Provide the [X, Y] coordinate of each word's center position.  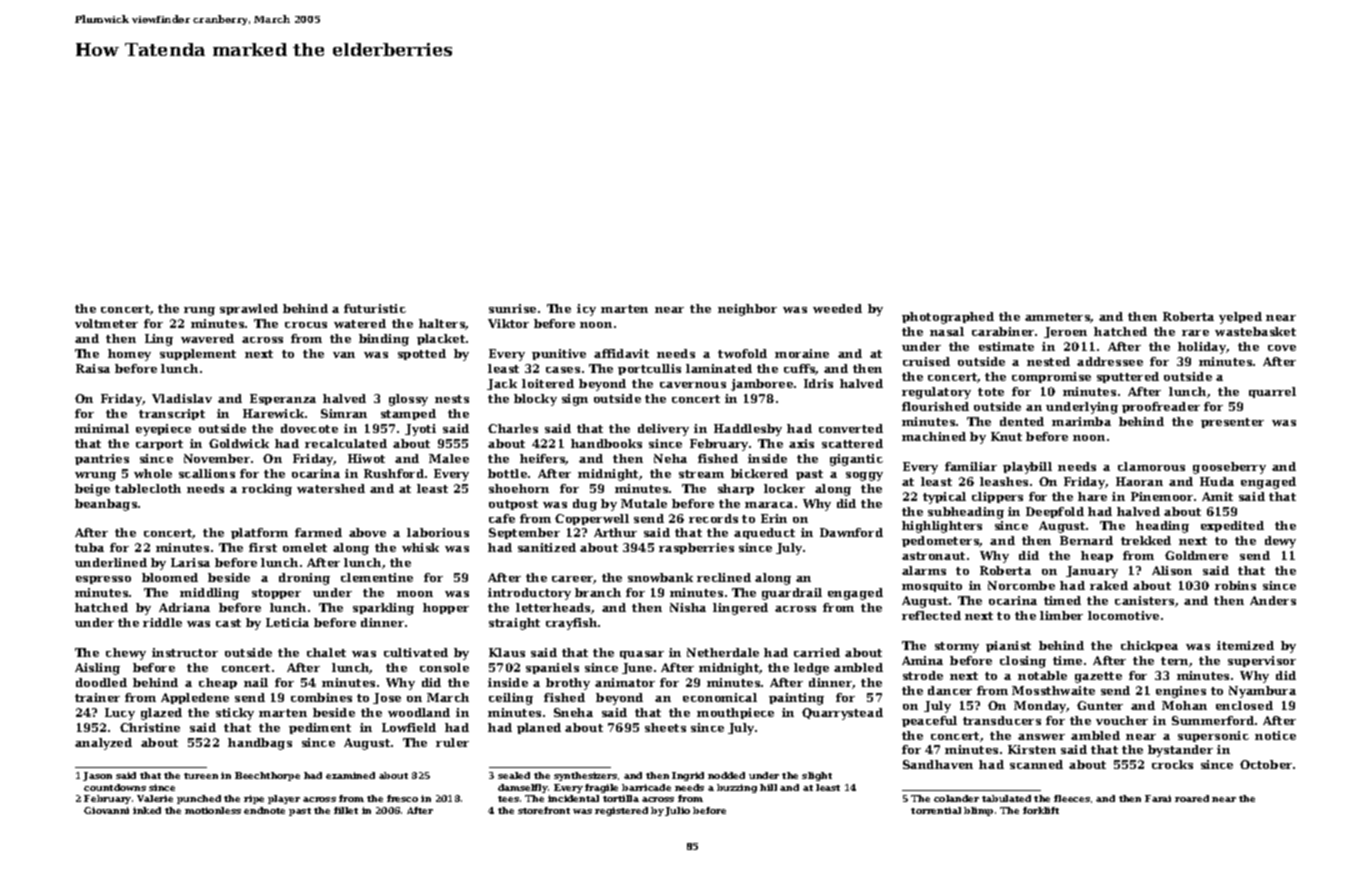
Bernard [1086, 540]
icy [586, 310]
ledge [811, 669]
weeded [837, 308]
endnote [264, 810]
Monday [1040, 707]
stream [701, 474]
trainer [97, 697]
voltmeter [106, 323]
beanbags [106, 505]
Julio [677, 811]
